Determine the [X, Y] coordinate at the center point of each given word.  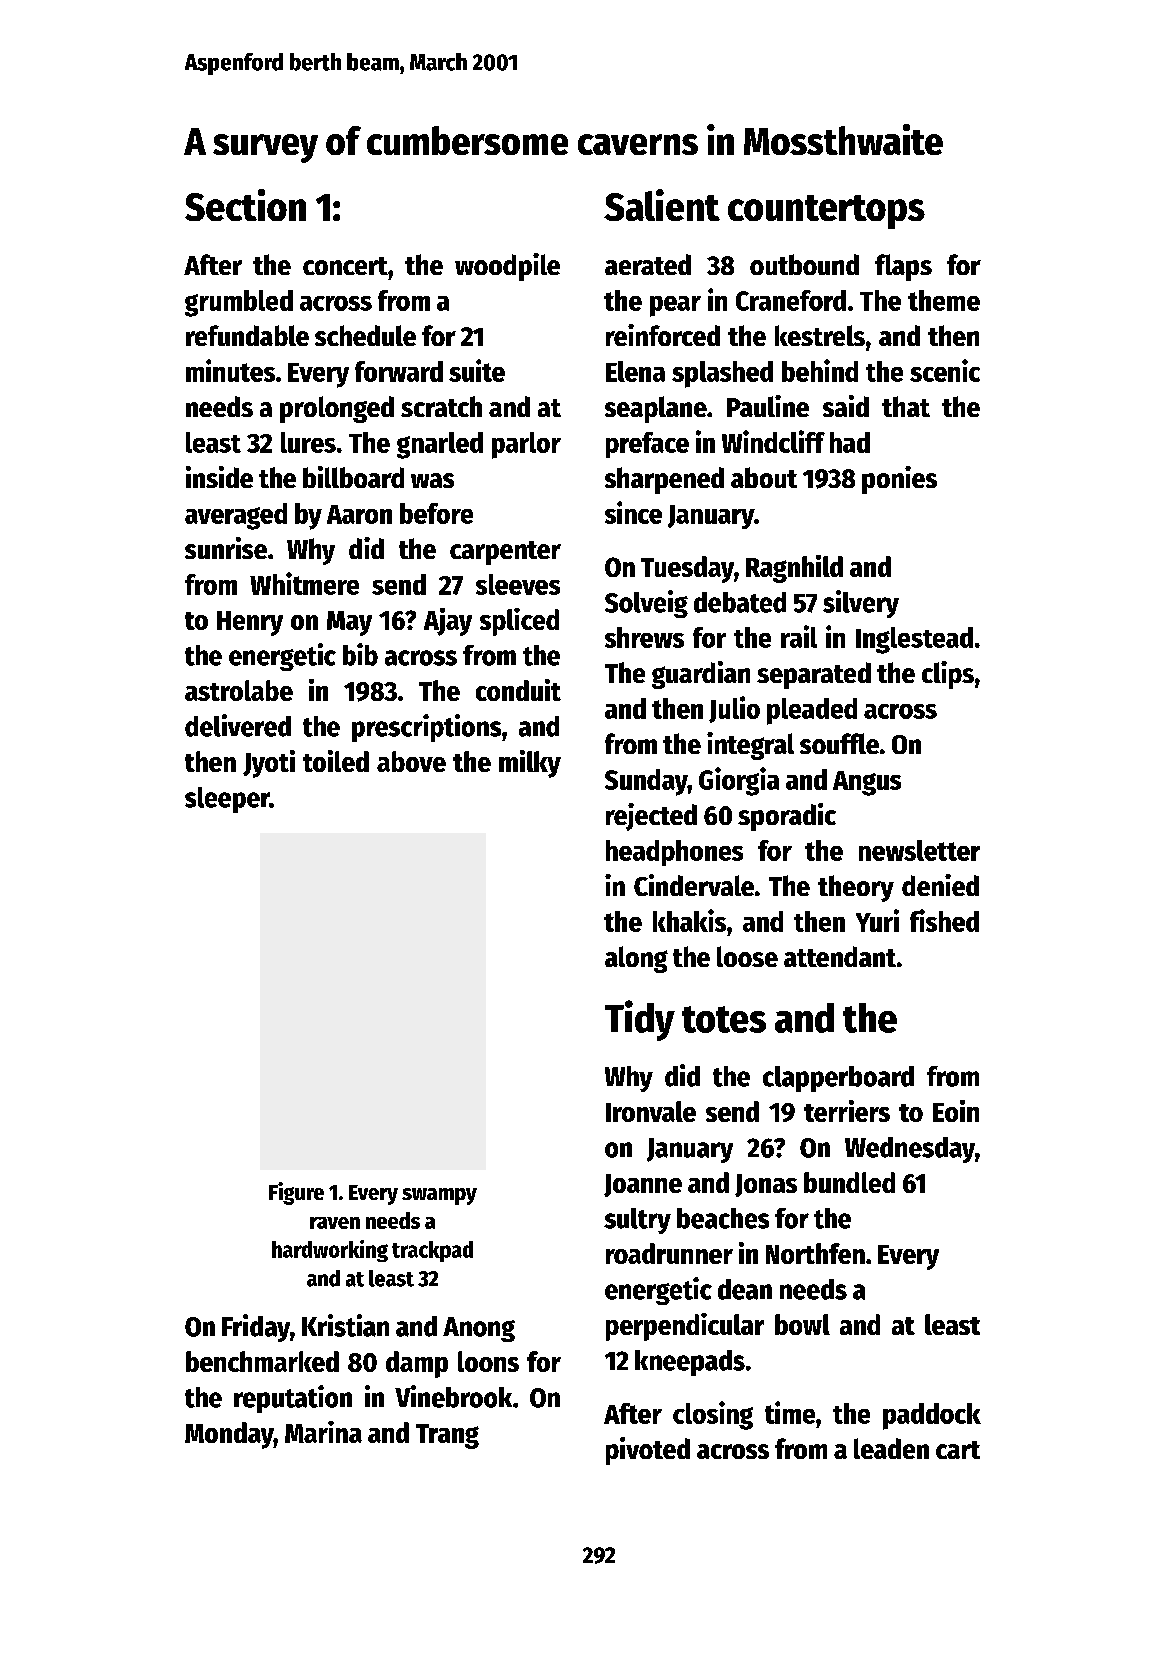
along [636, 959]
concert [345, 266]
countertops [826, 212]
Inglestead [914, 640]
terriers [847, 1111]
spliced [519, 622]
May [349, 623]
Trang [447, 1436]
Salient [662, 205]
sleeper [227, 800]
